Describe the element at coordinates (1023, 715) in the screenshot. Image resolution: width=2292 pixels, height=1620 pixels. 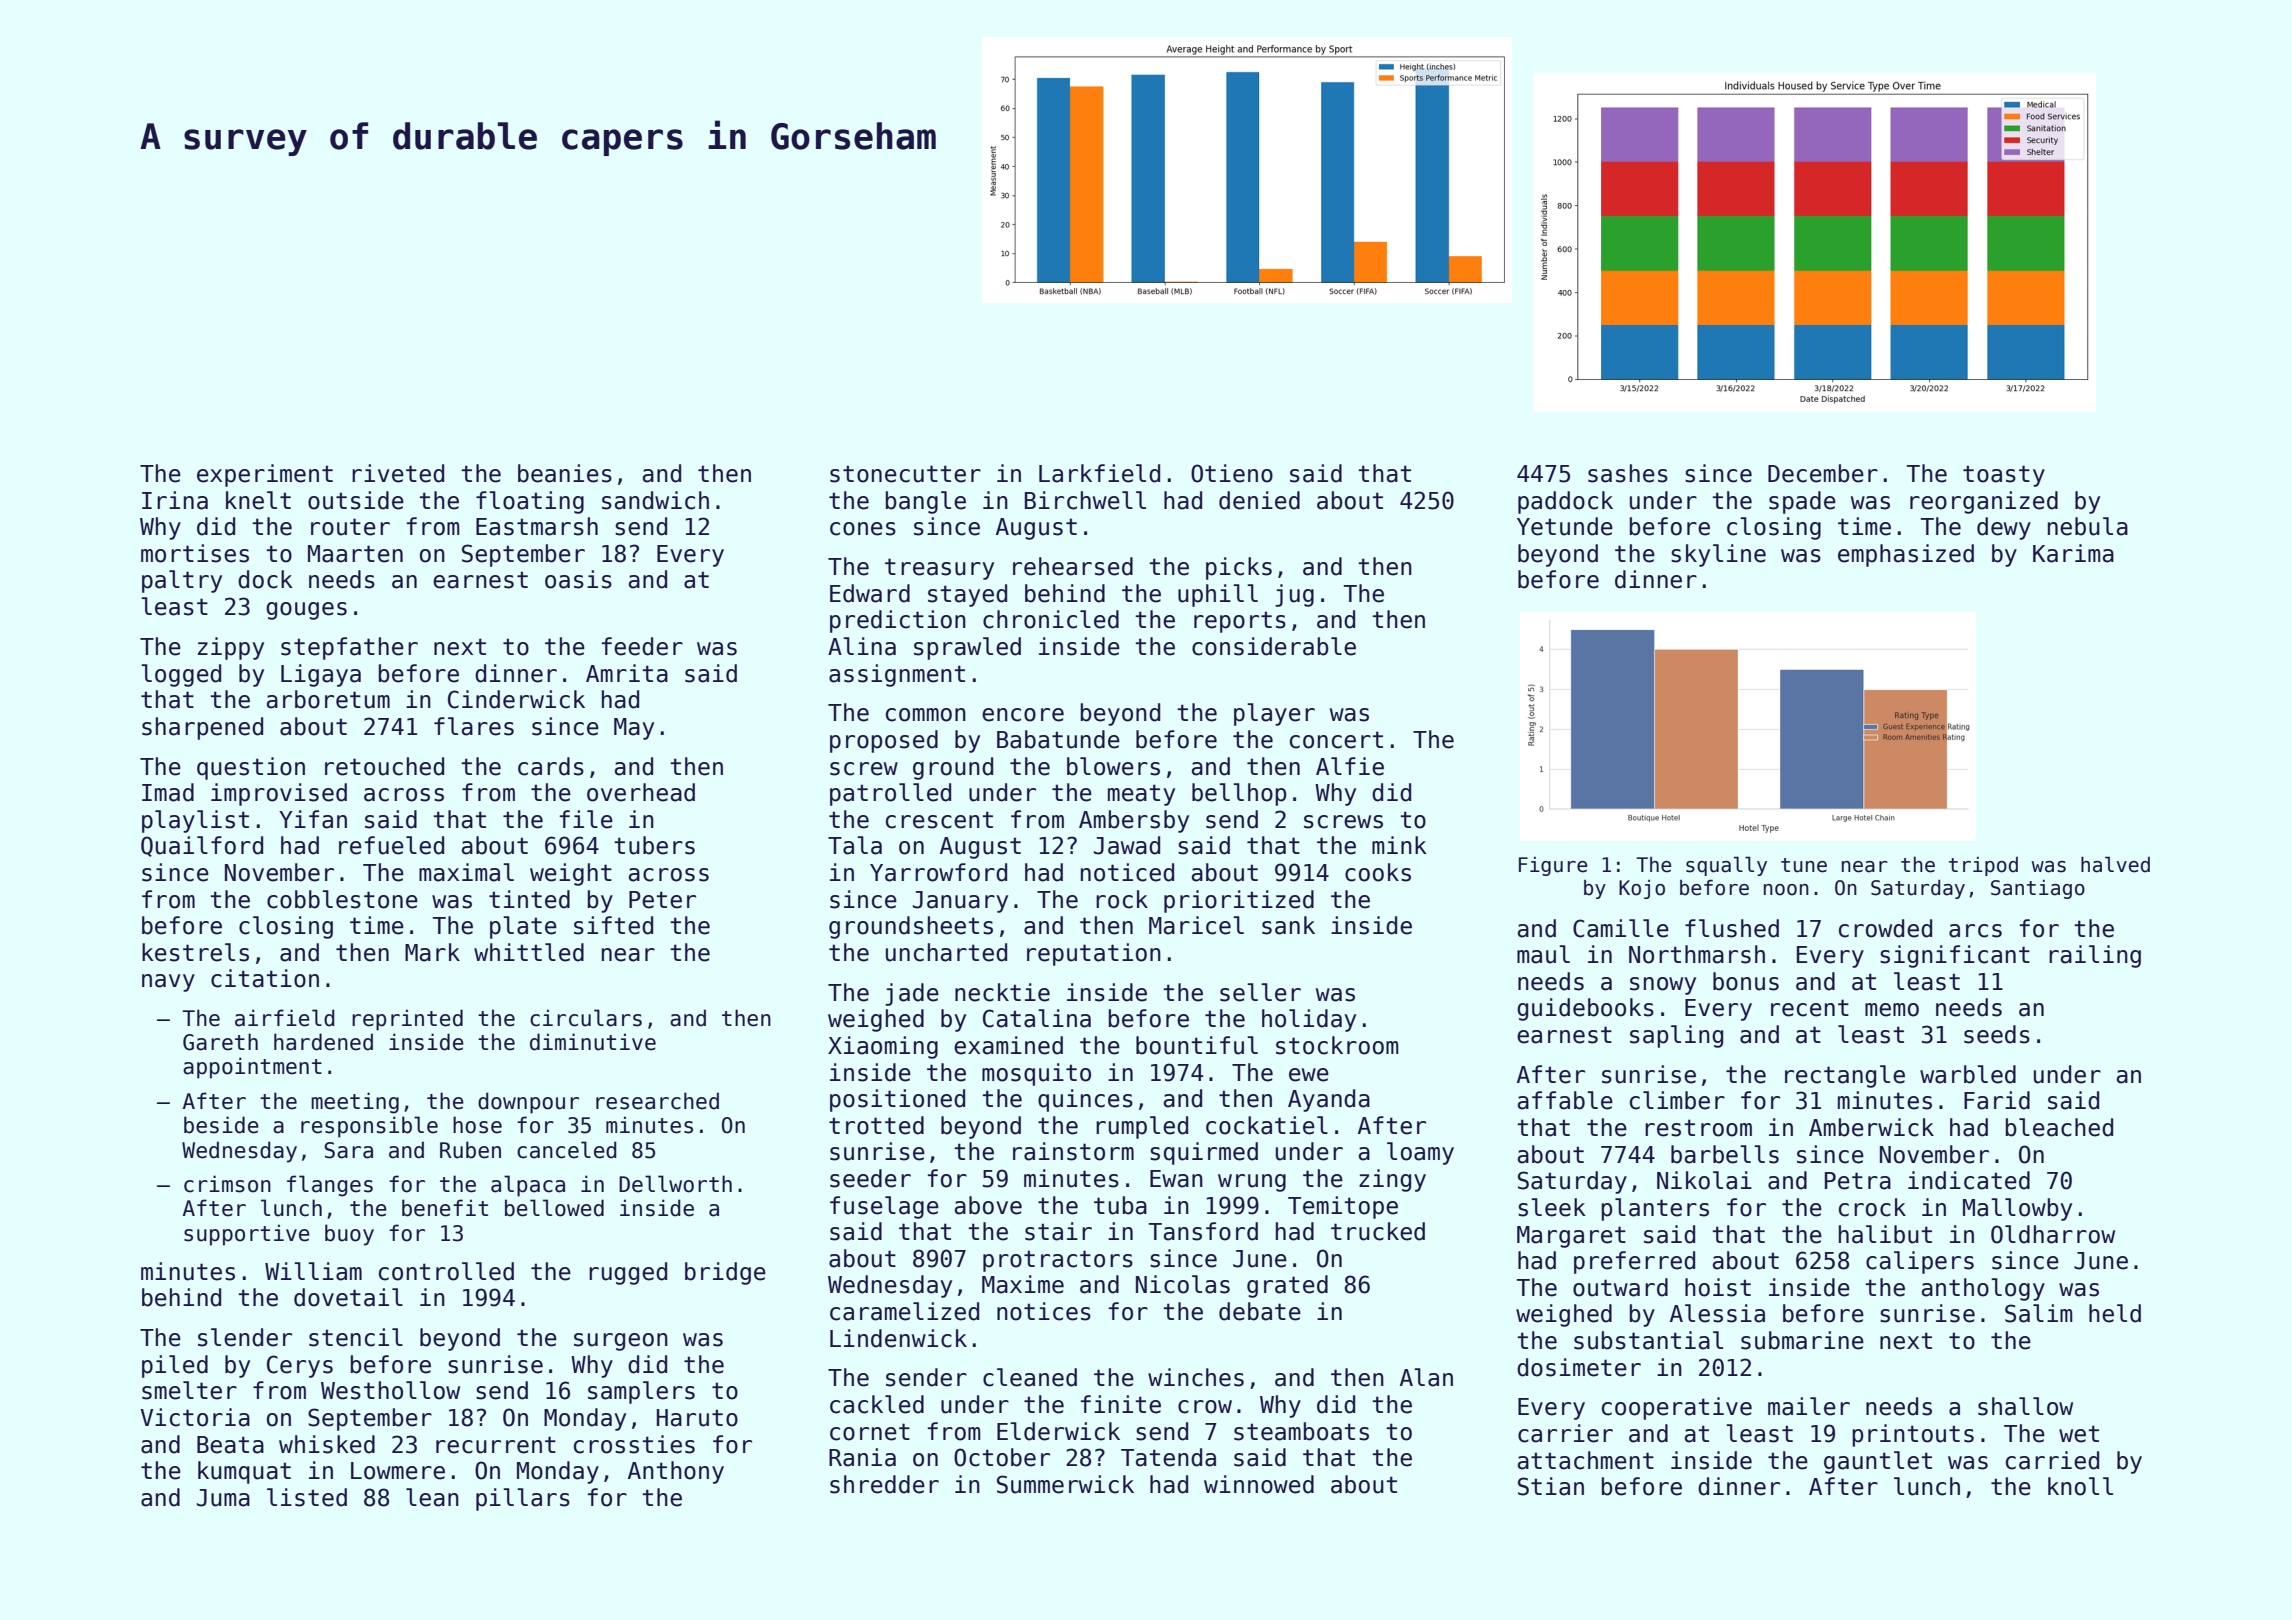
I see `encore` at that location.
